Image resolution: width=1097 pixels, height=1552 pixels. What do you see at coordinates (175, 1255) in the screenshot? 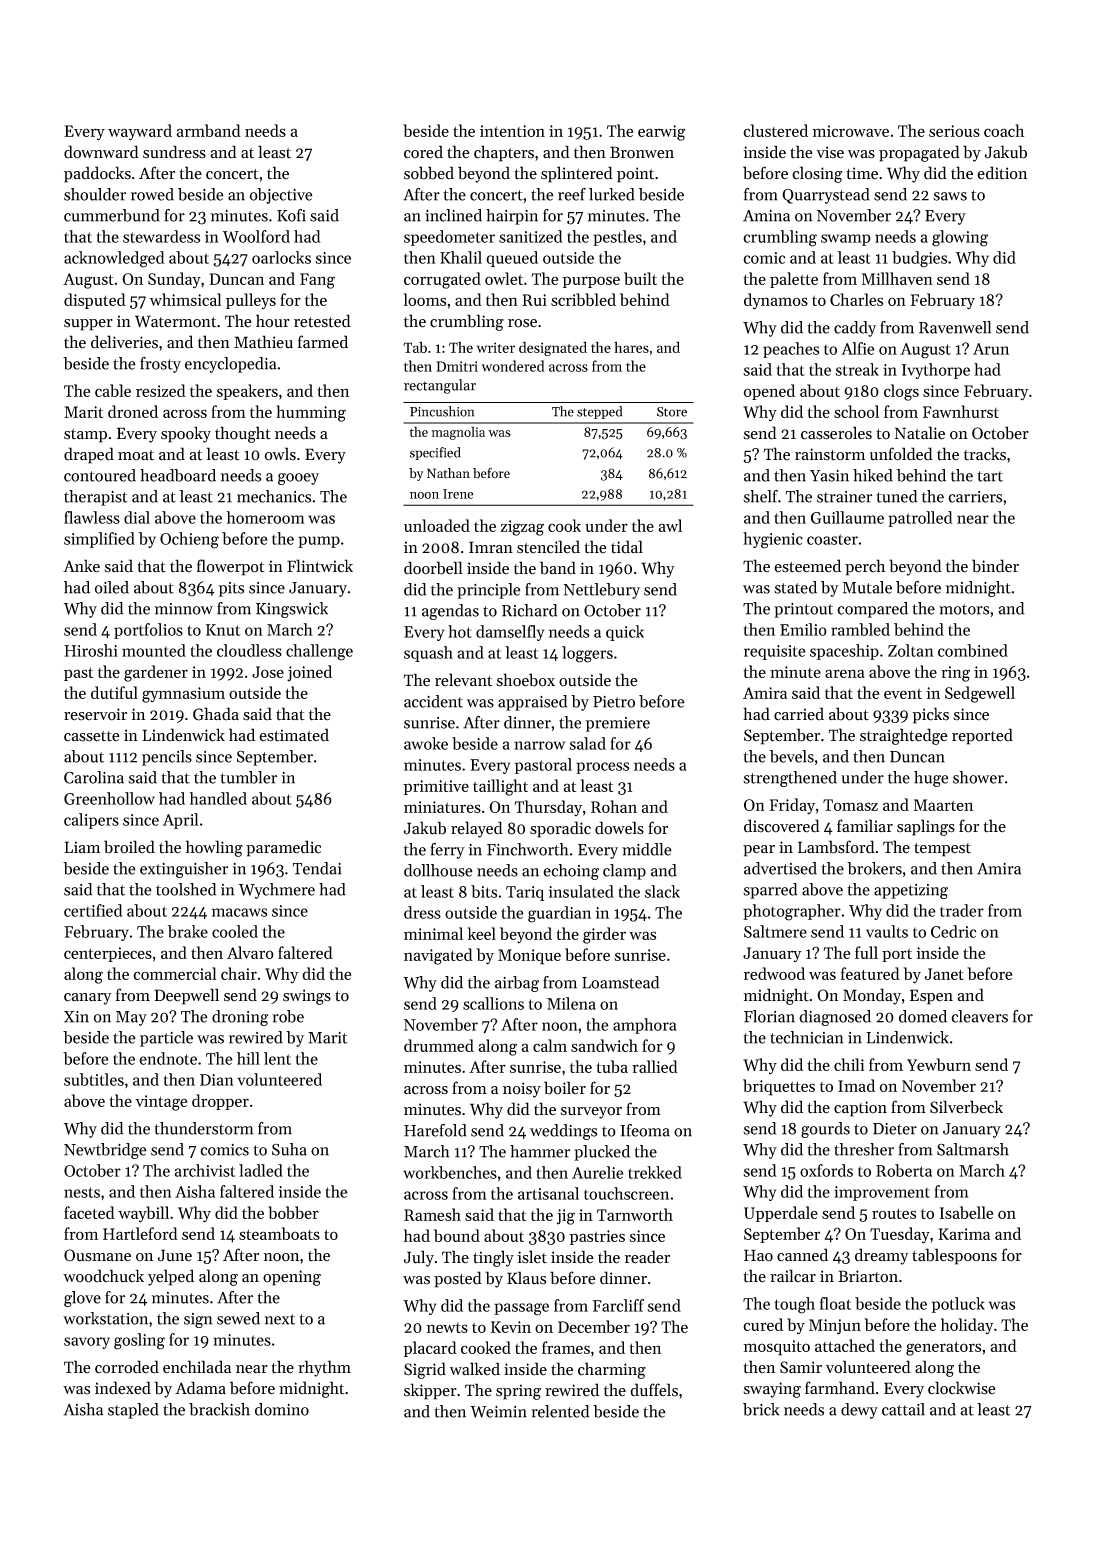
I see `June` at bounding box center [175, 1255].
